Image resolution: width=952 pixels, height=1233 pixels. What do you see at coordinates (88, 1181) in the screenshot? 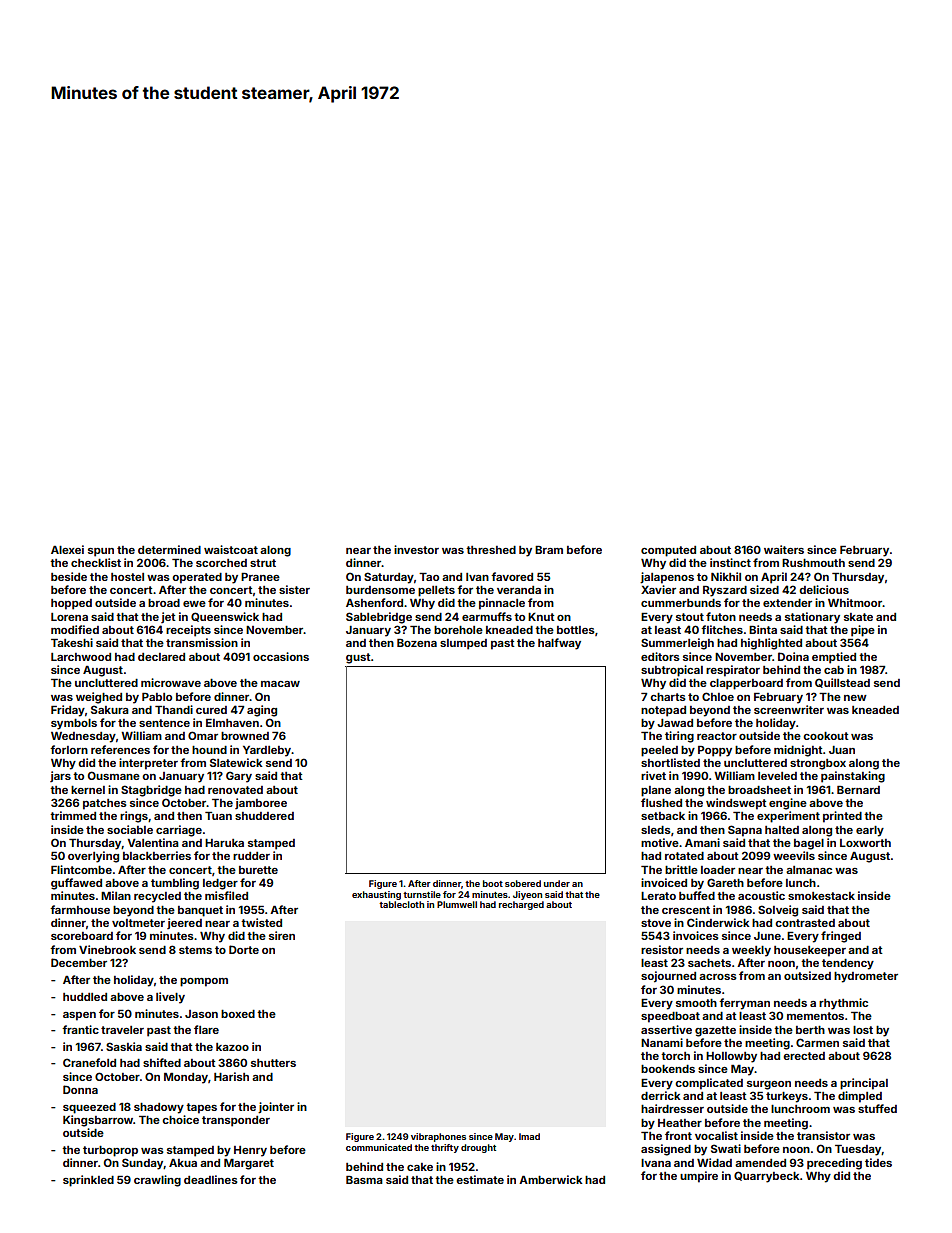
I see `sprinkled` at bounding box center [88, 1181].
